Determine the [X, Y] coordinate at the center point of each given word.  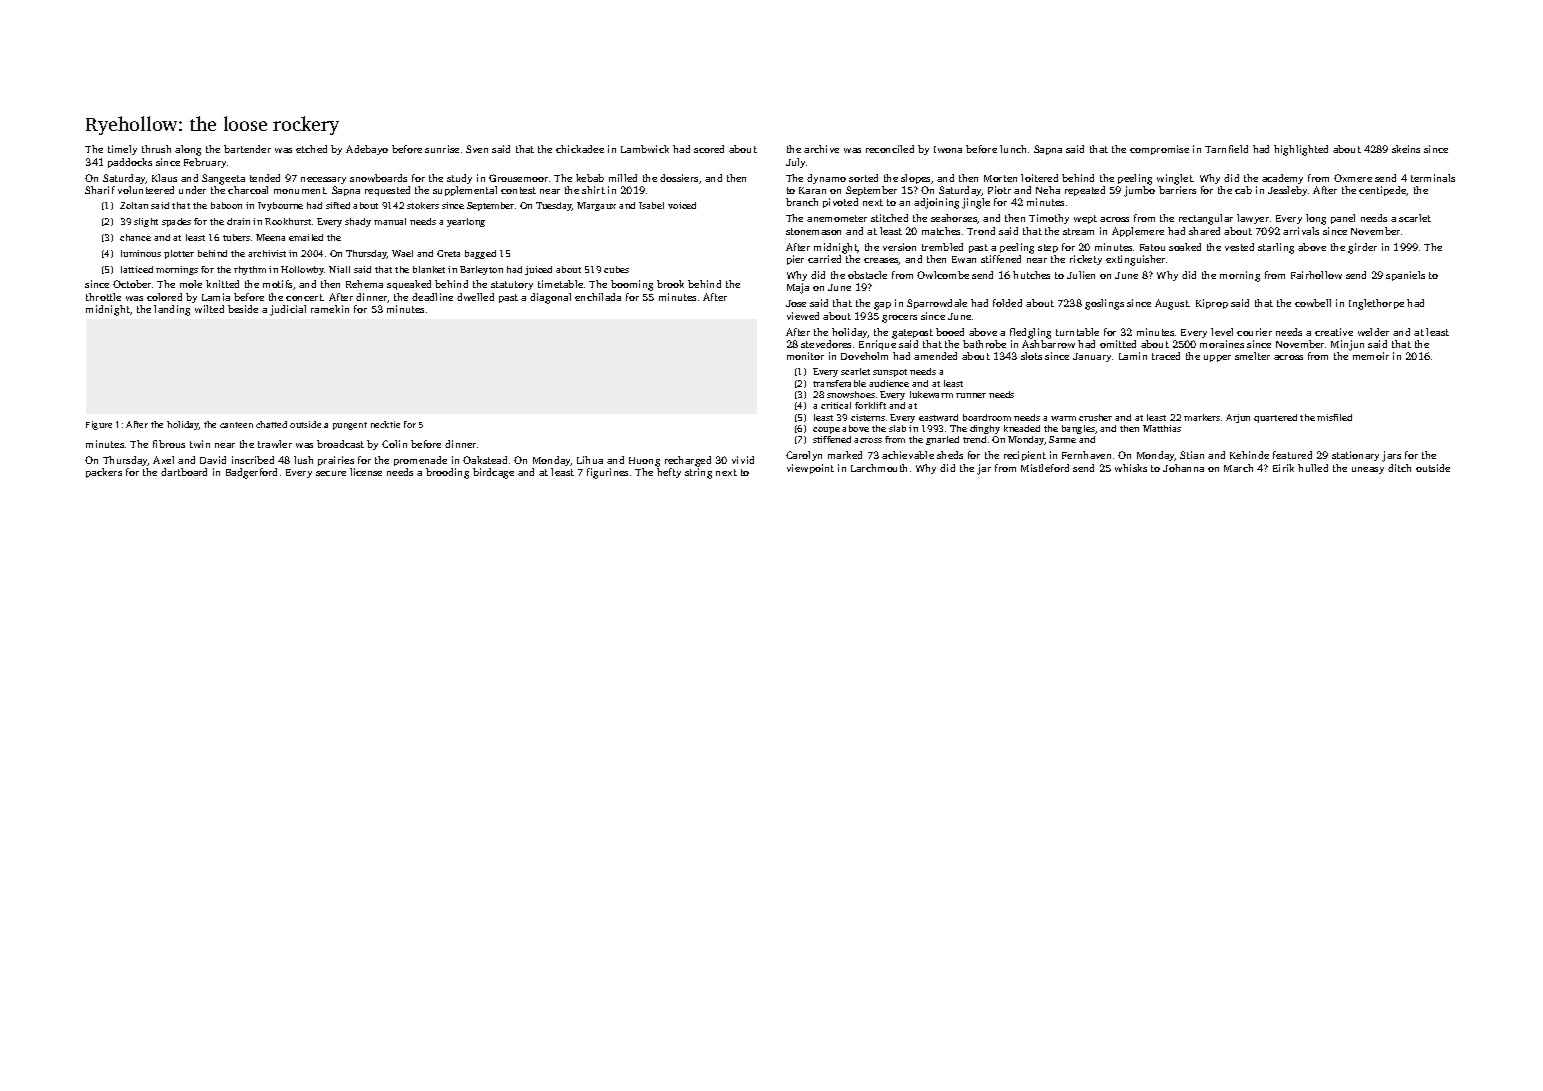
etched [311, 149]
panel [1343, 219]
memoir [1371, 356]
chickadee [580, 149]
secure [331, 473]
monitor [805, 356]
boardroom [987, 417]
